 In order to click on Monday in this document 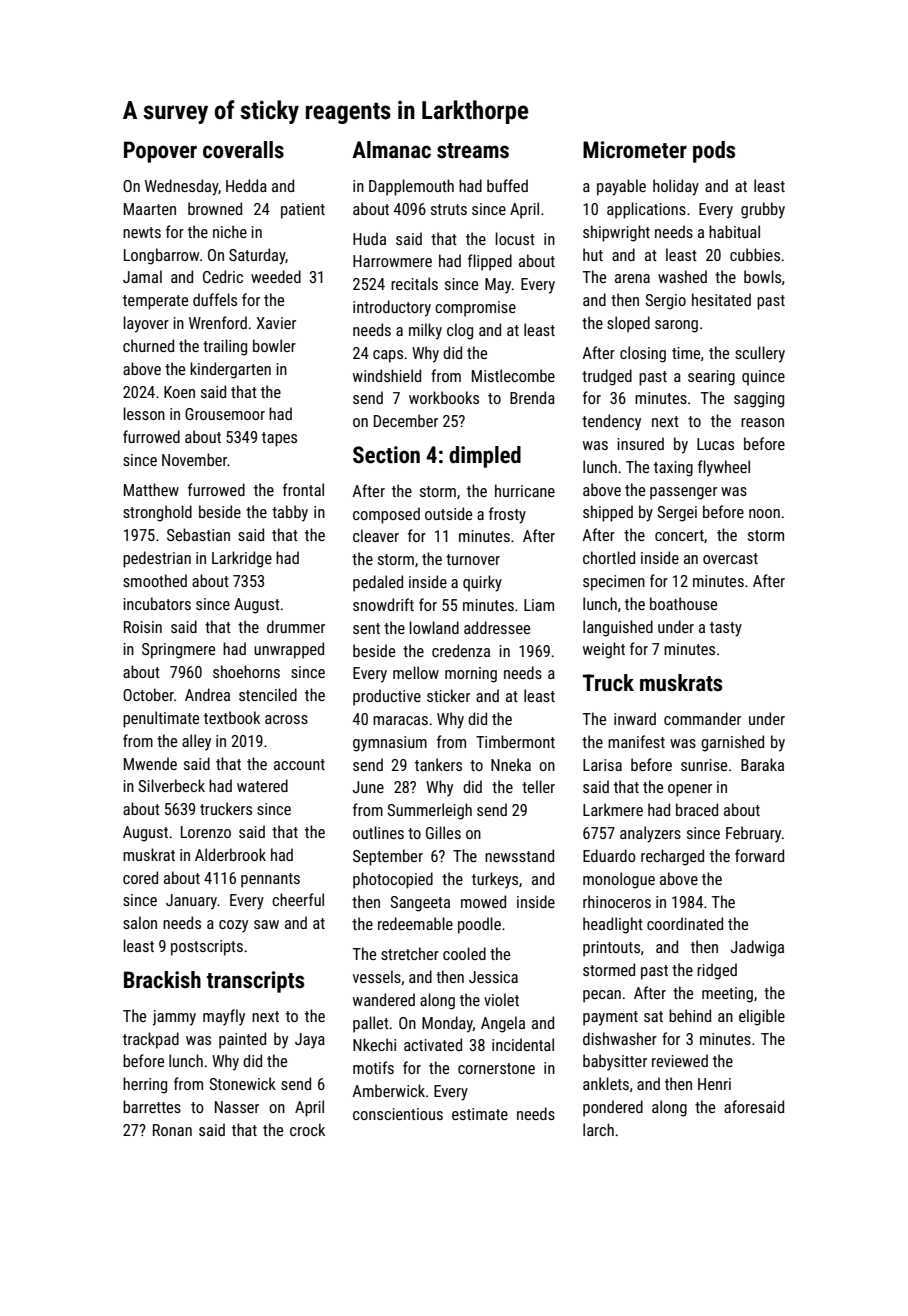, I will do `click(447, 1024)`.
